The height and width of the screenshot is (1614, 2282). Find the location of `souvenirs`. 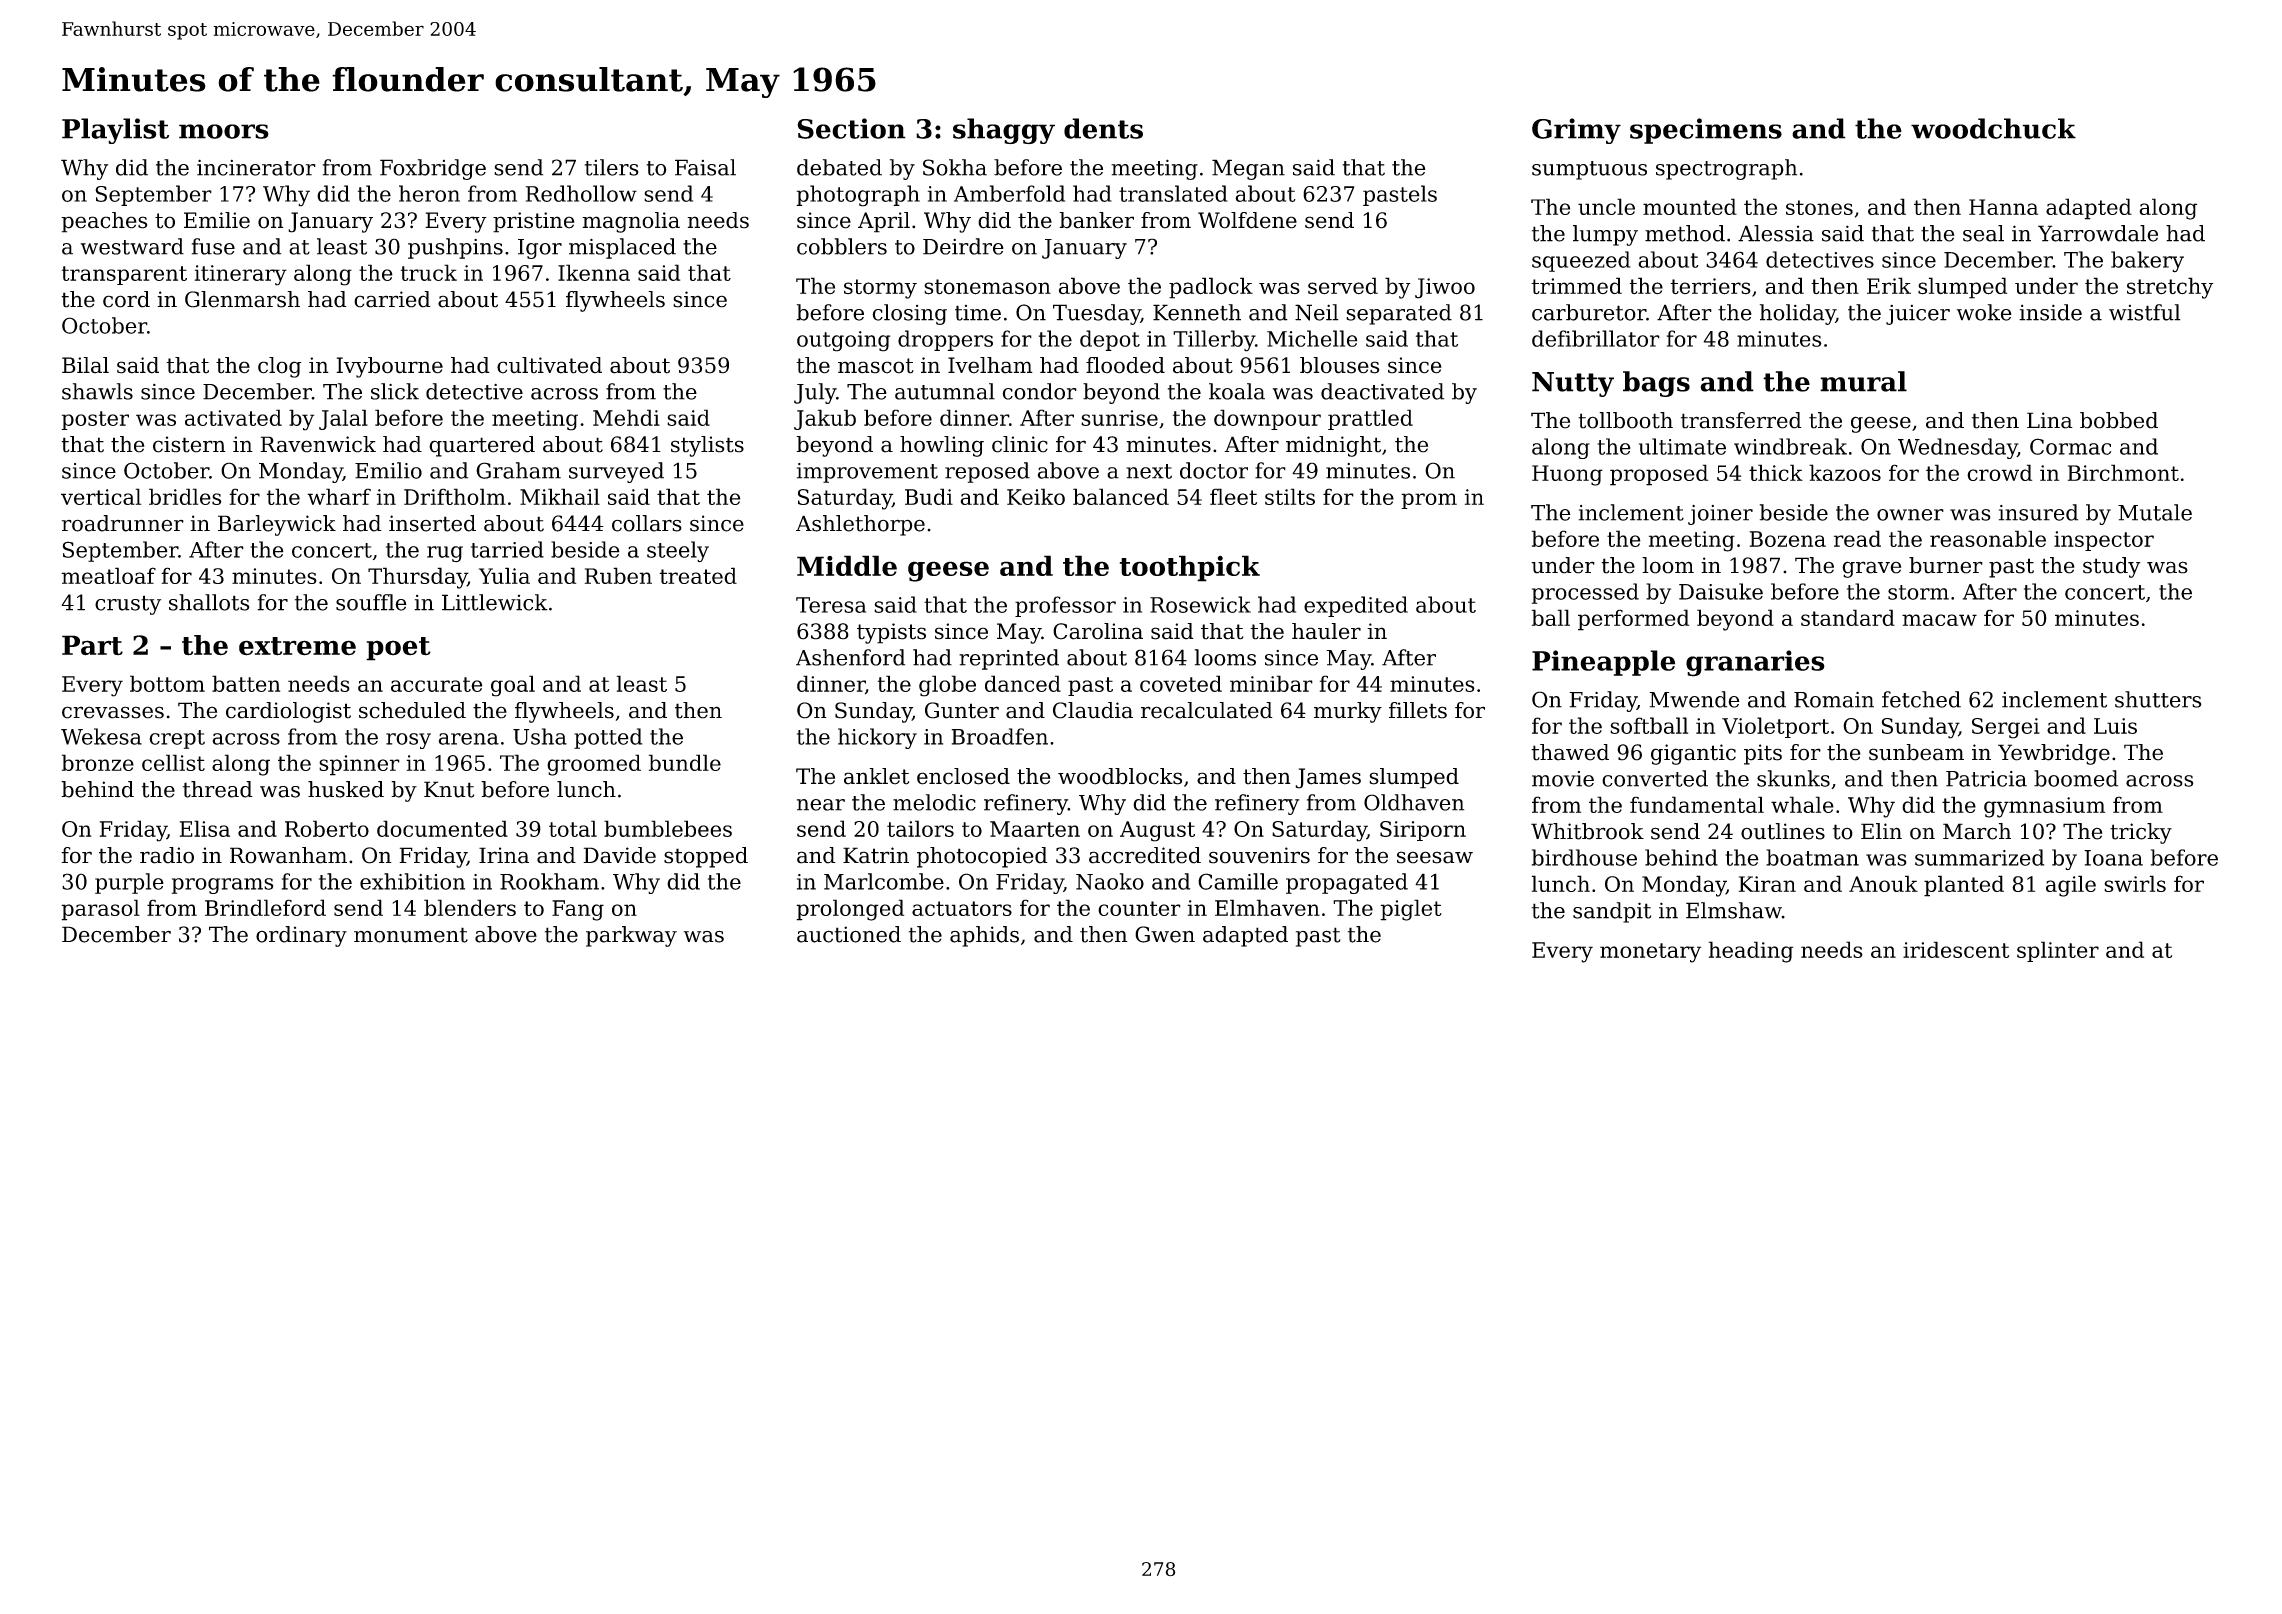

souvenirs is located at coordinates (1259, 855).
